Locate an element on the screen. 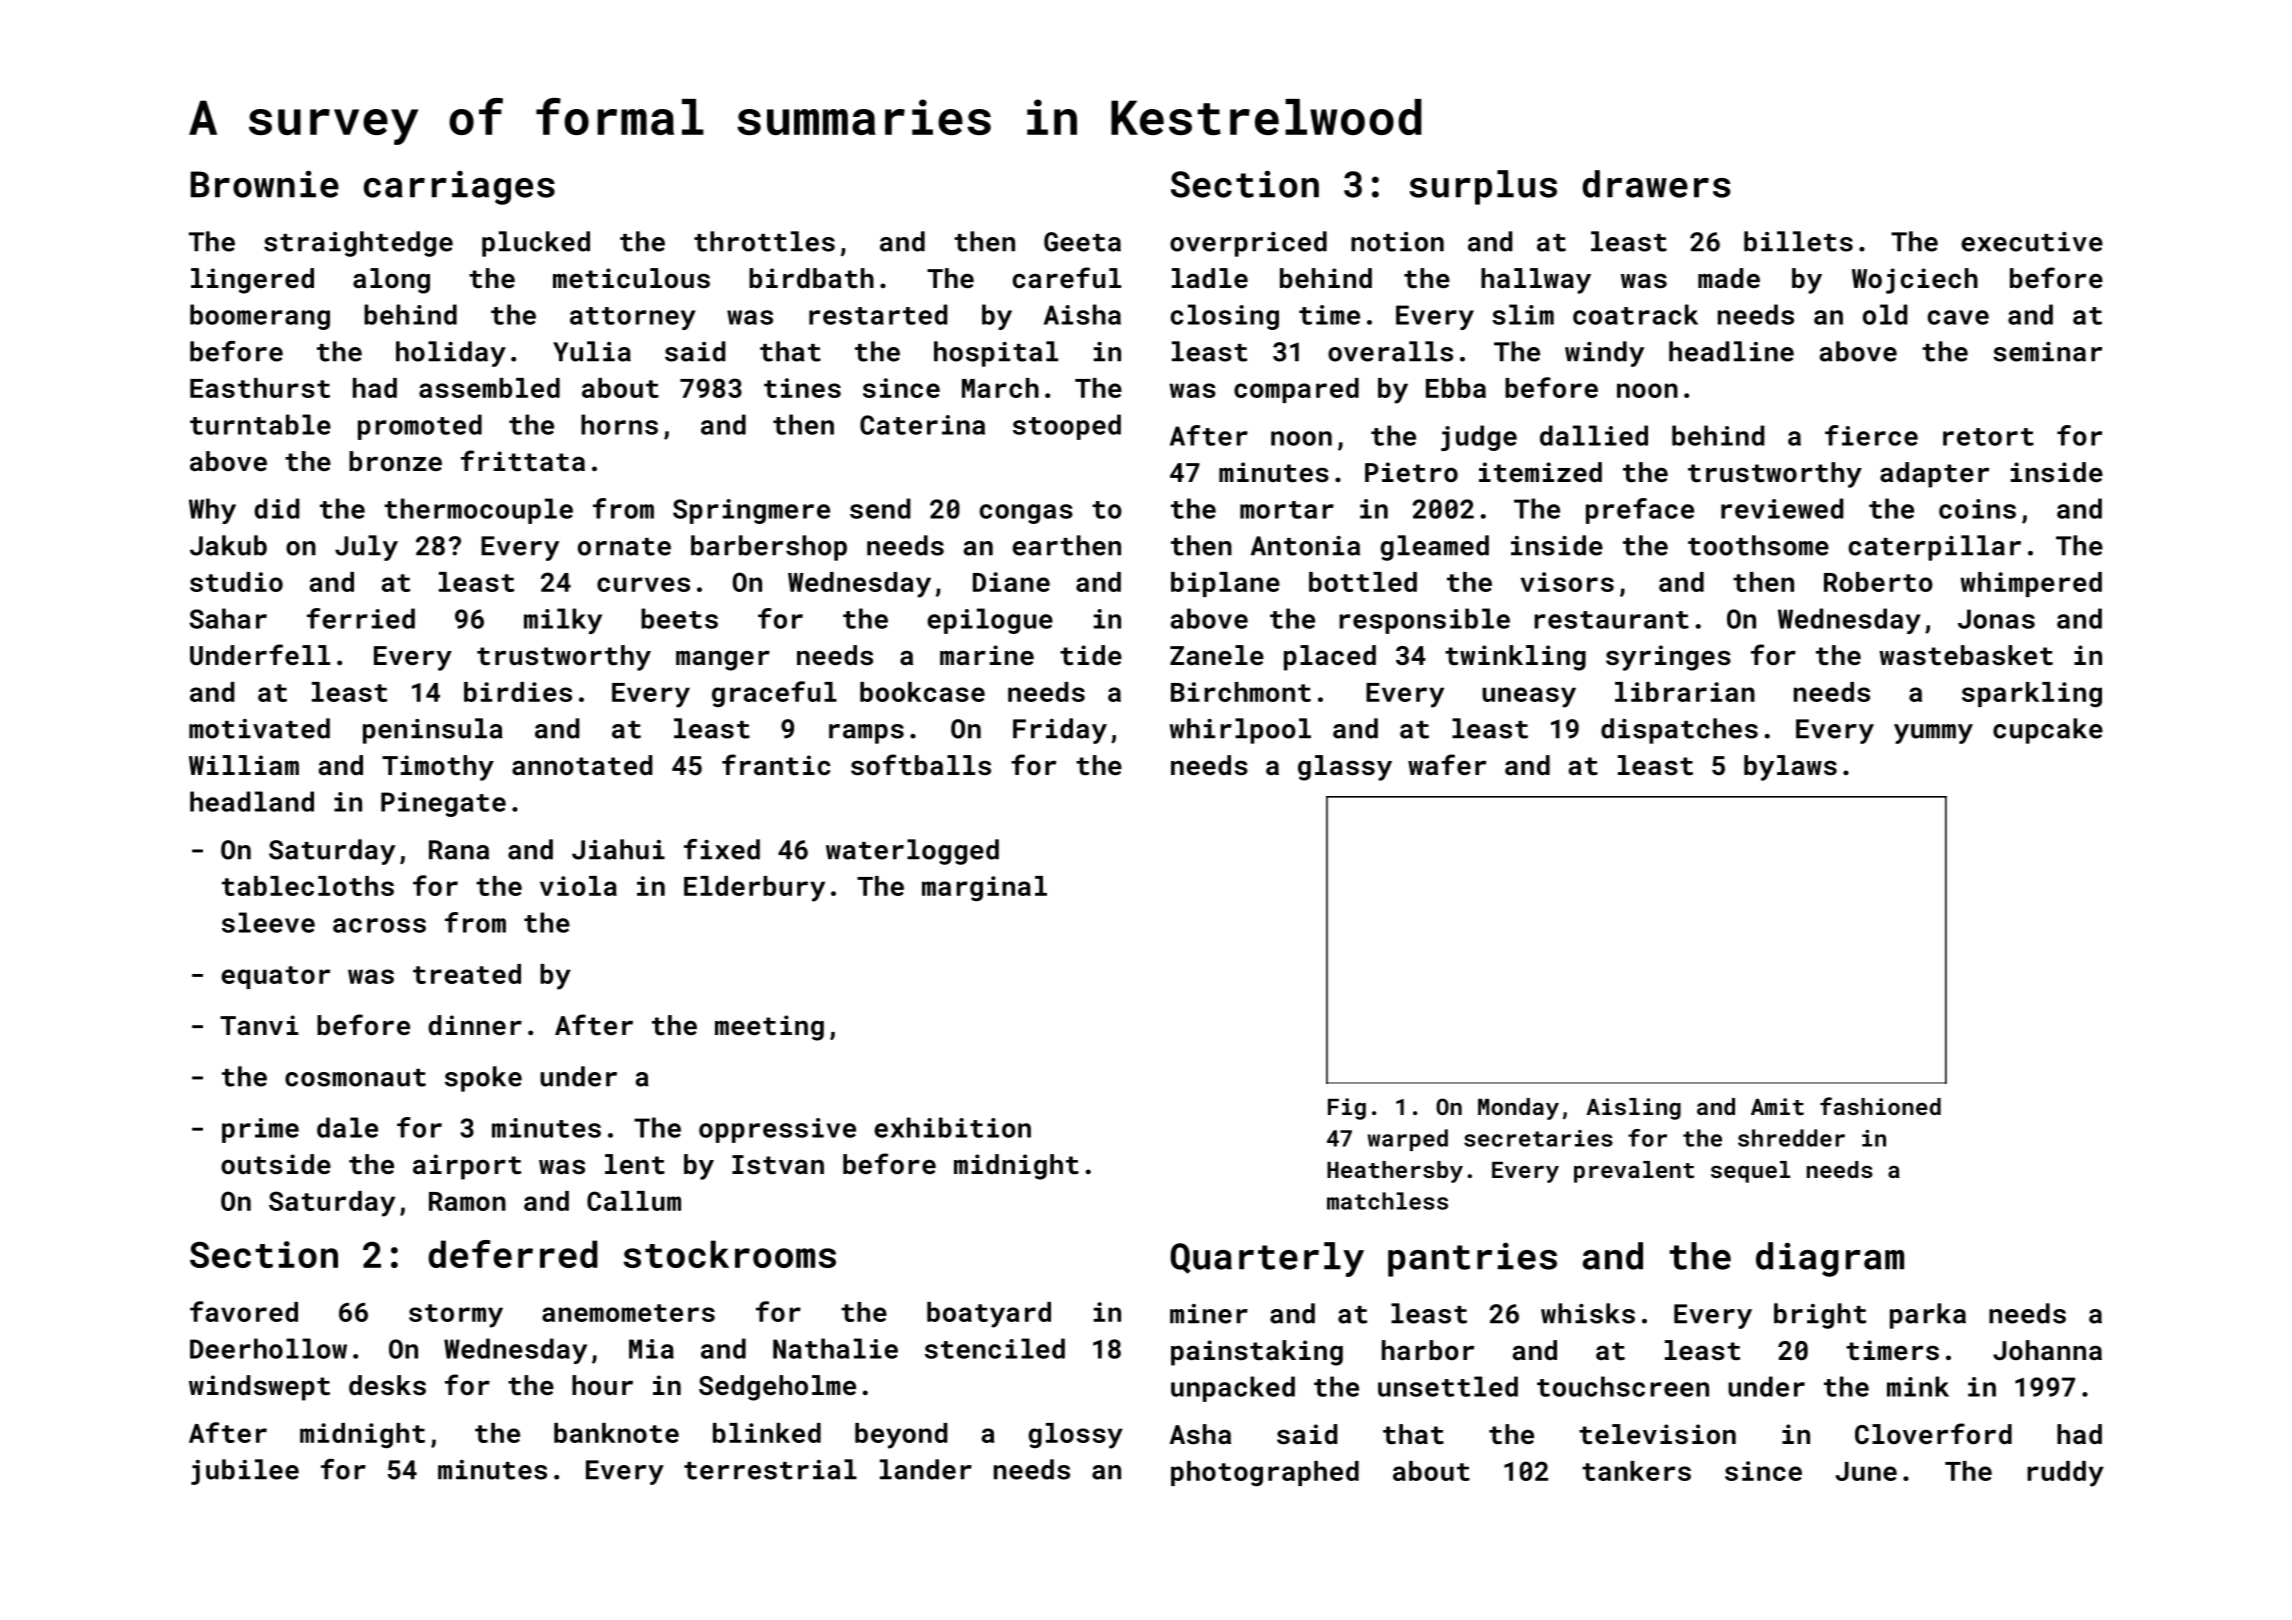  Quarterly is located at coordinates (1267, 1259).
